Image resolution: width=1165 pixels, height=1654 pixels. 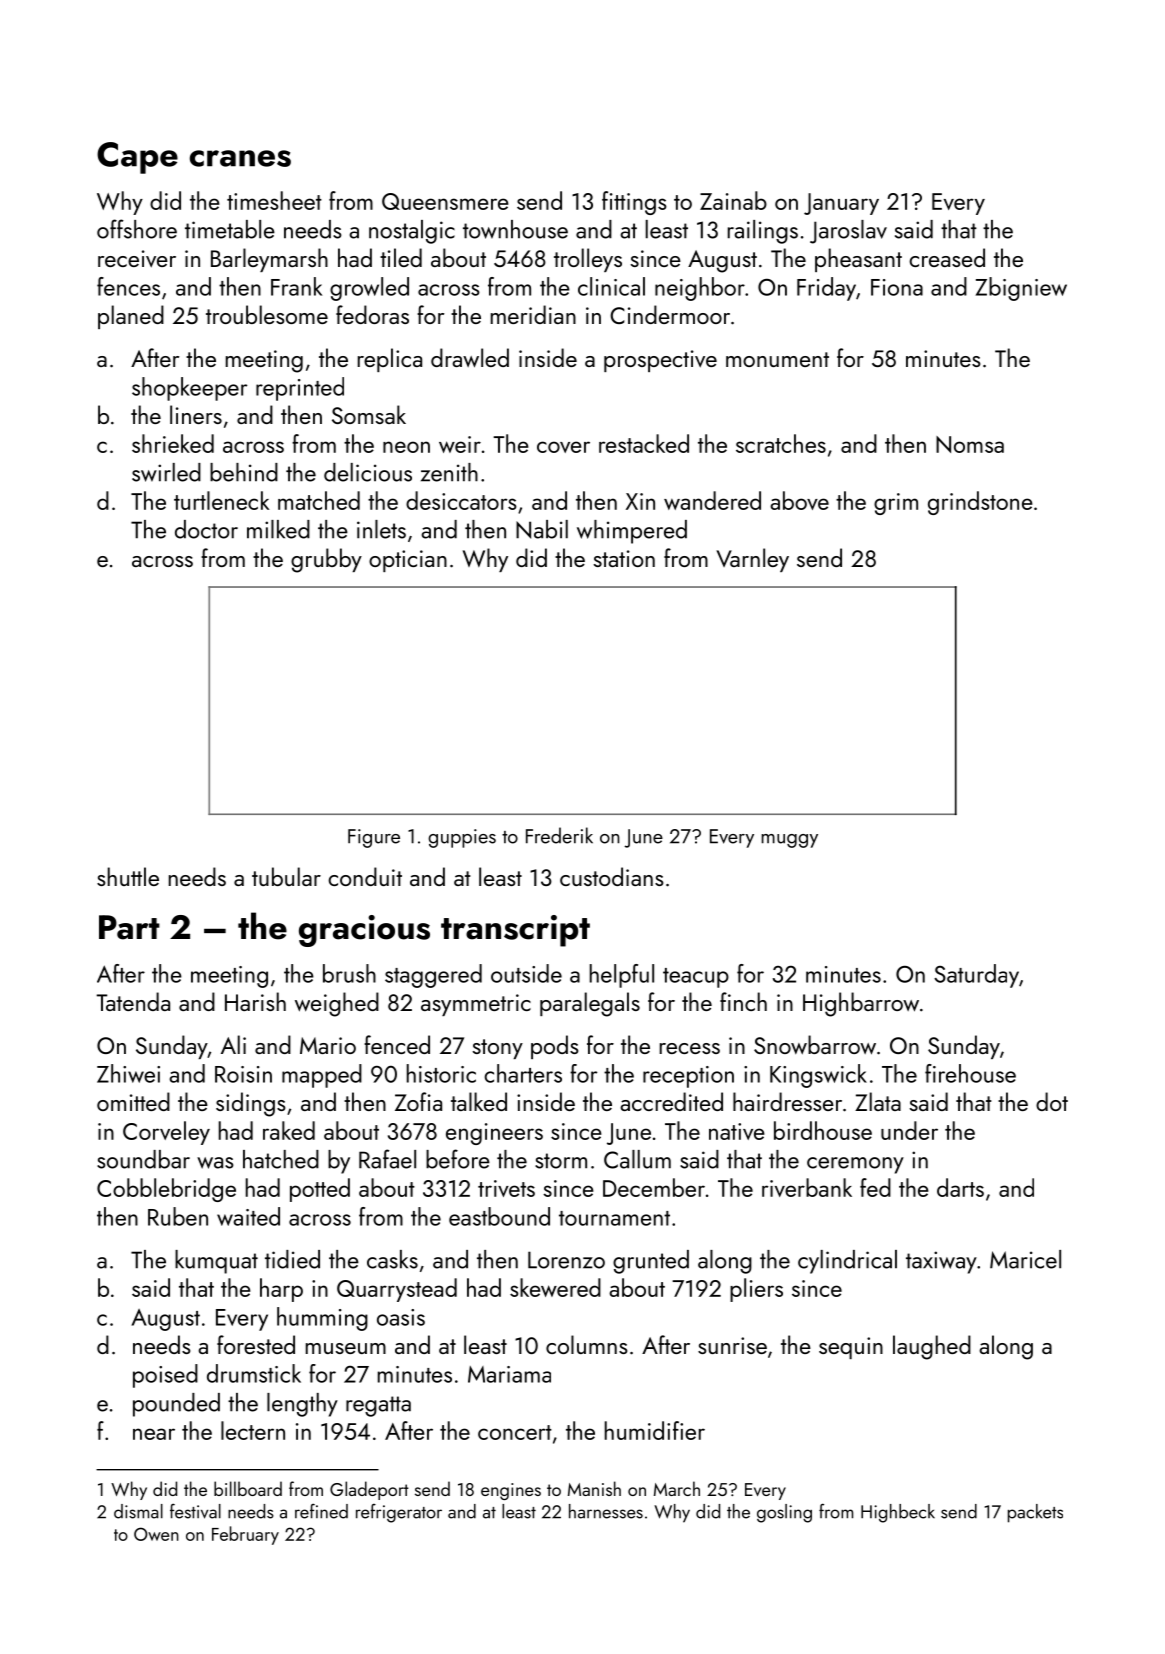 What do you see at coordinates (166, 472) in the screenshot?
I see `swirled` at bounding box center [166, 472].
